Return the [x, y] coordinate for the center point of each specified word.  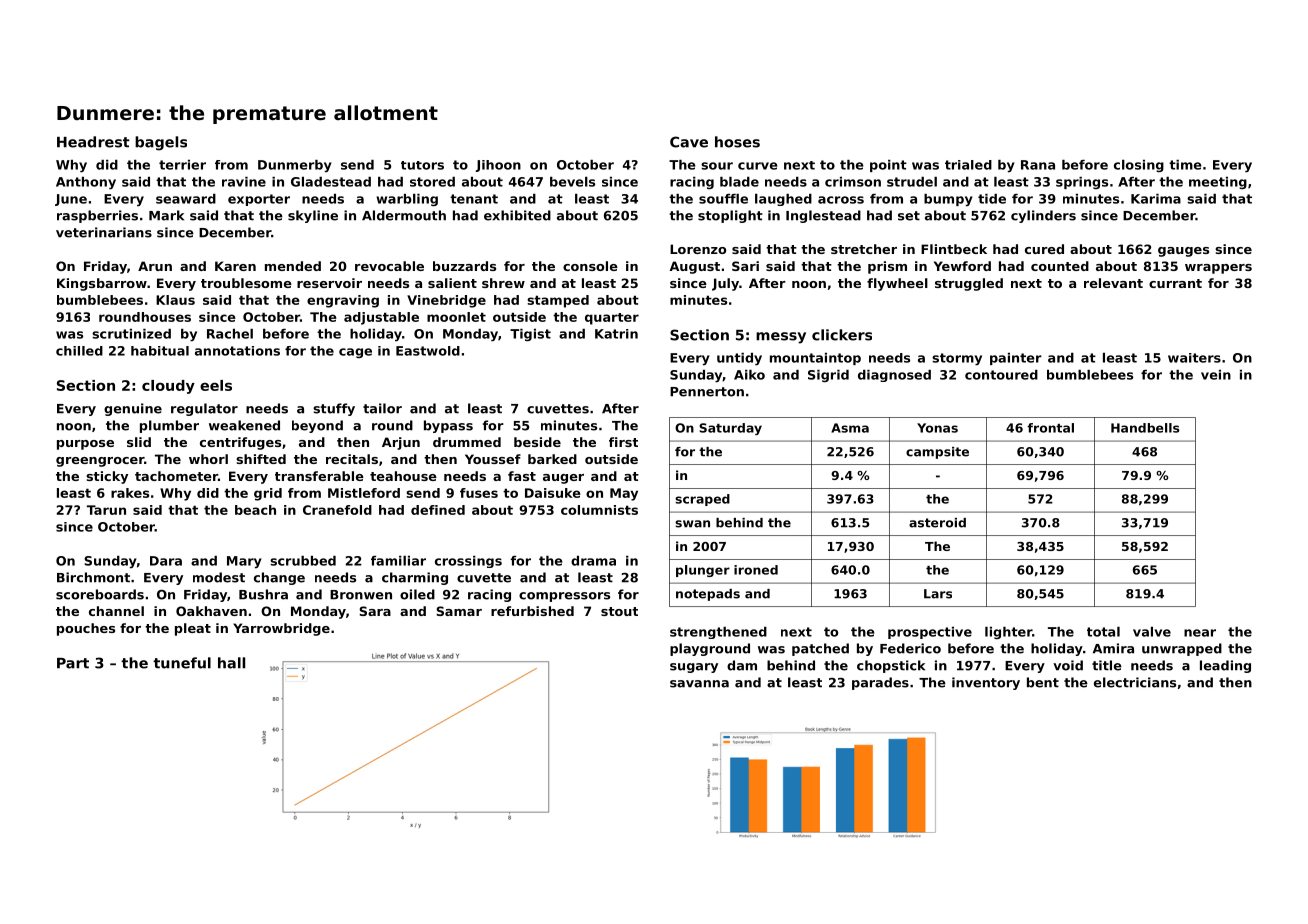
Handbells [1145, 428]
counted [1060, 266]
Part [73, 663]
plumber [169, 426]
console [590, 266]
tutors [422, 165]
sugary [694, 668]
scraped [702, 500]
